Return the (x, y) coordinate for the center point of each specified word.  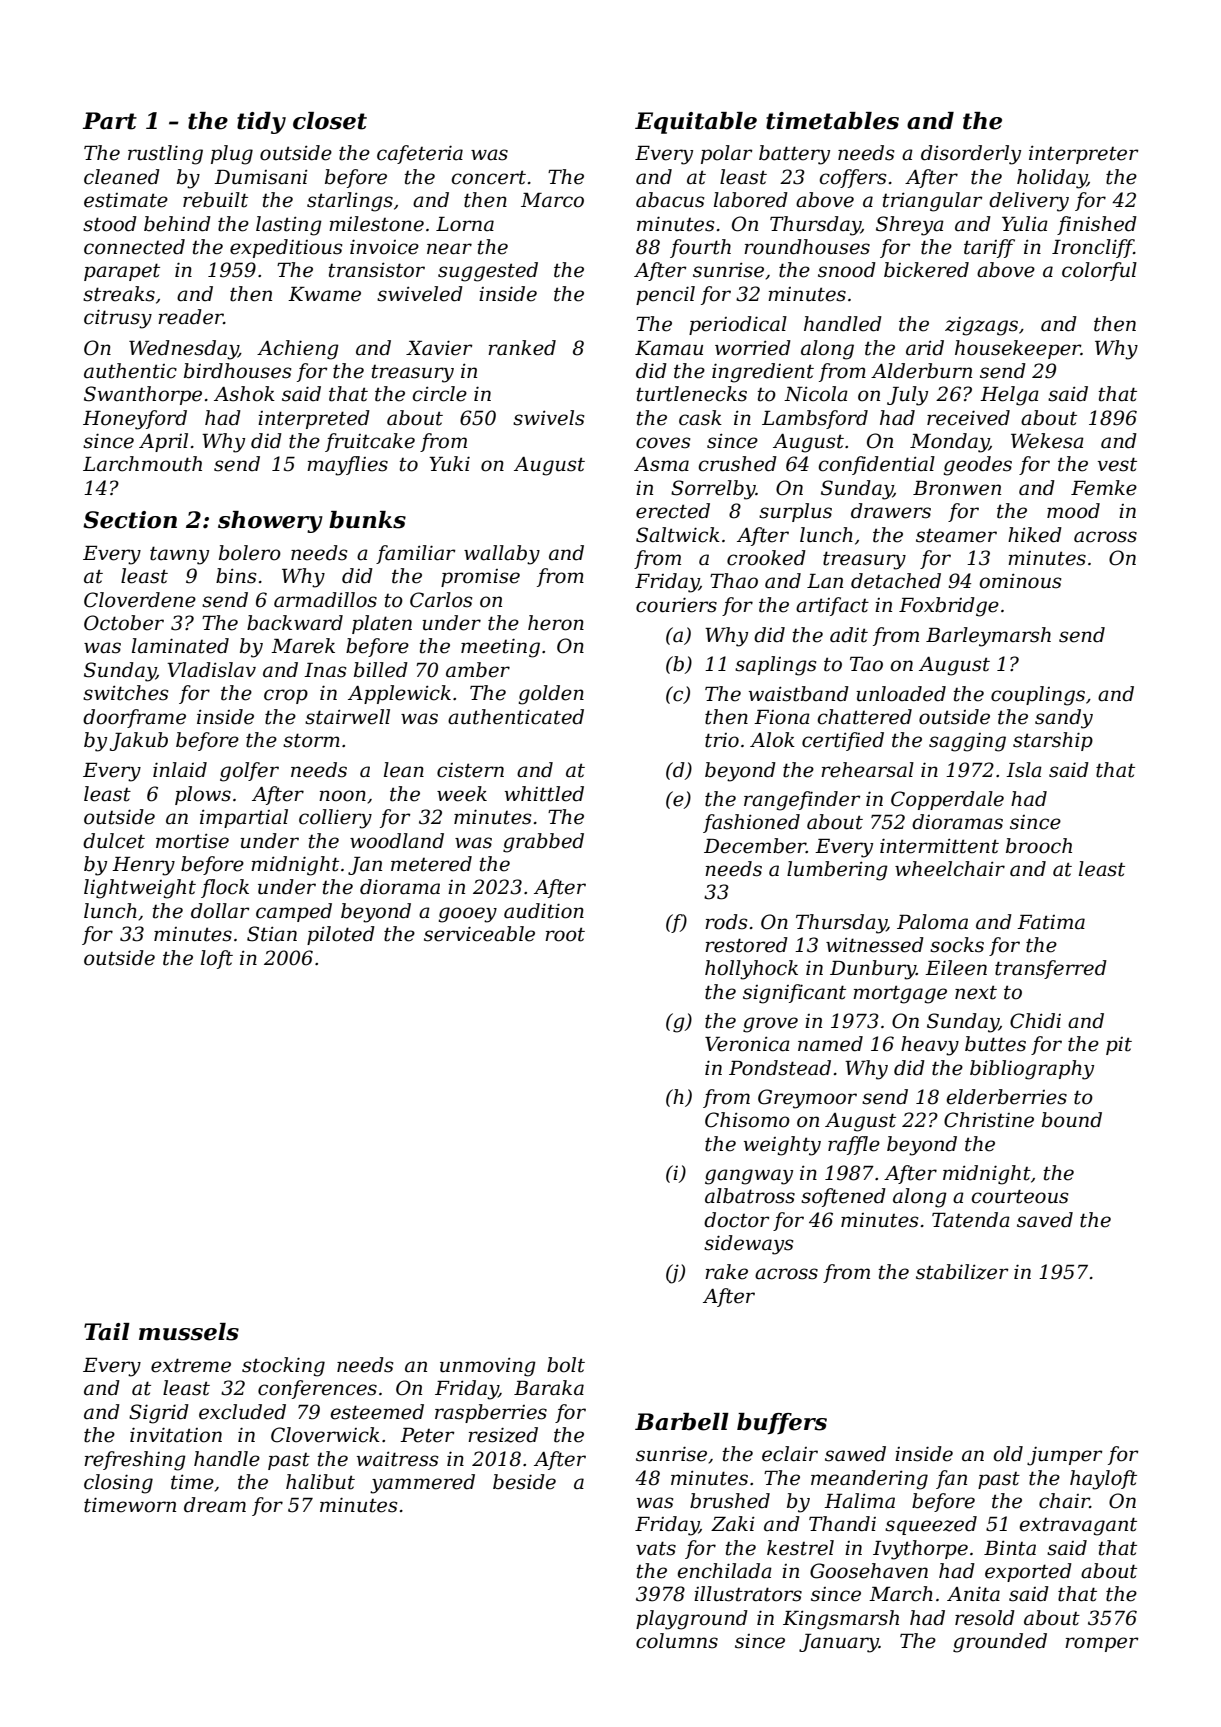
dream (215, 1505)
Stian (272, 934)
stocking (283, 1367)
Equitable (696, 123)
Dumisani (261, 177)
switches (125, 693)
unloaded (901, 694)
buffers (782, 1423)
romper (1102, 1644)
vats (656, 1548)
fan (951, 1479)
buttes (995, 1044)
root (565, 934)
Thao (734, 581)
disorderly (971, 155)
